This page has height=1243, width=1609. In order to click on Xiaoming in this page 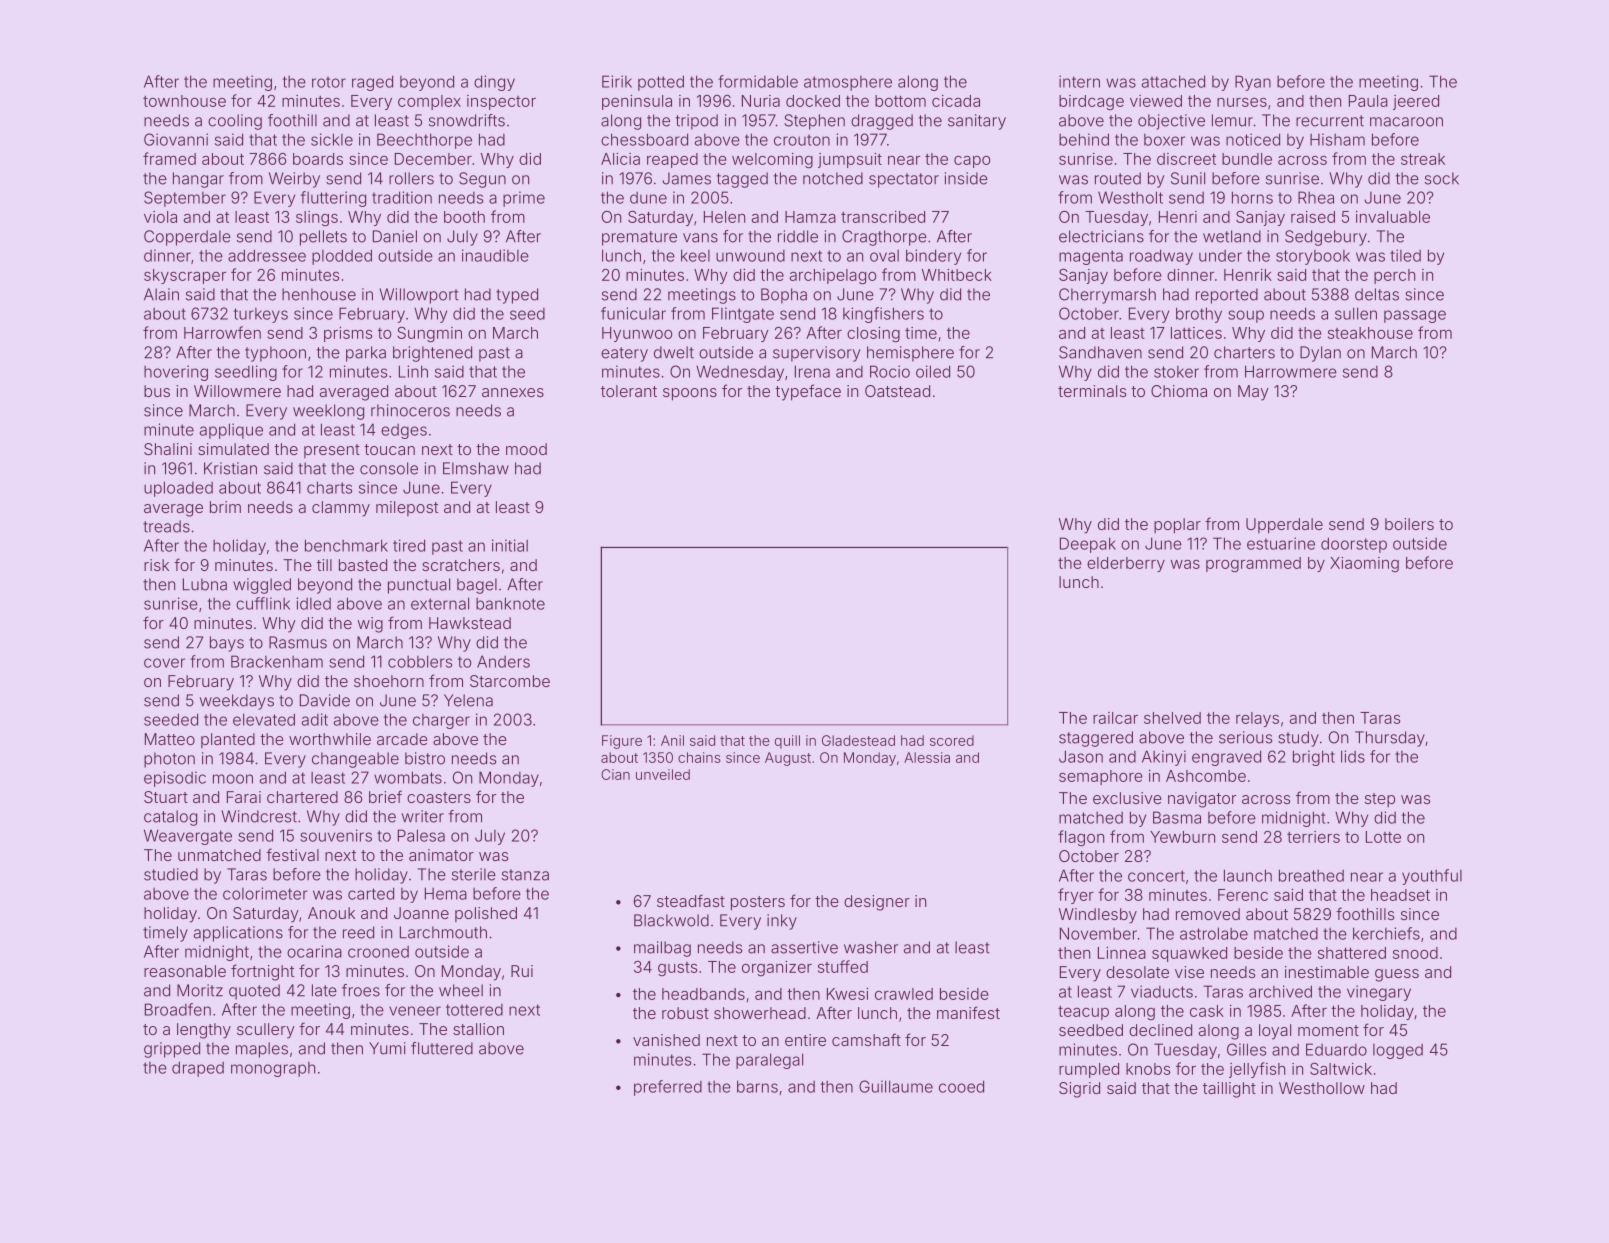, I will do `click(1364, 564)`.
